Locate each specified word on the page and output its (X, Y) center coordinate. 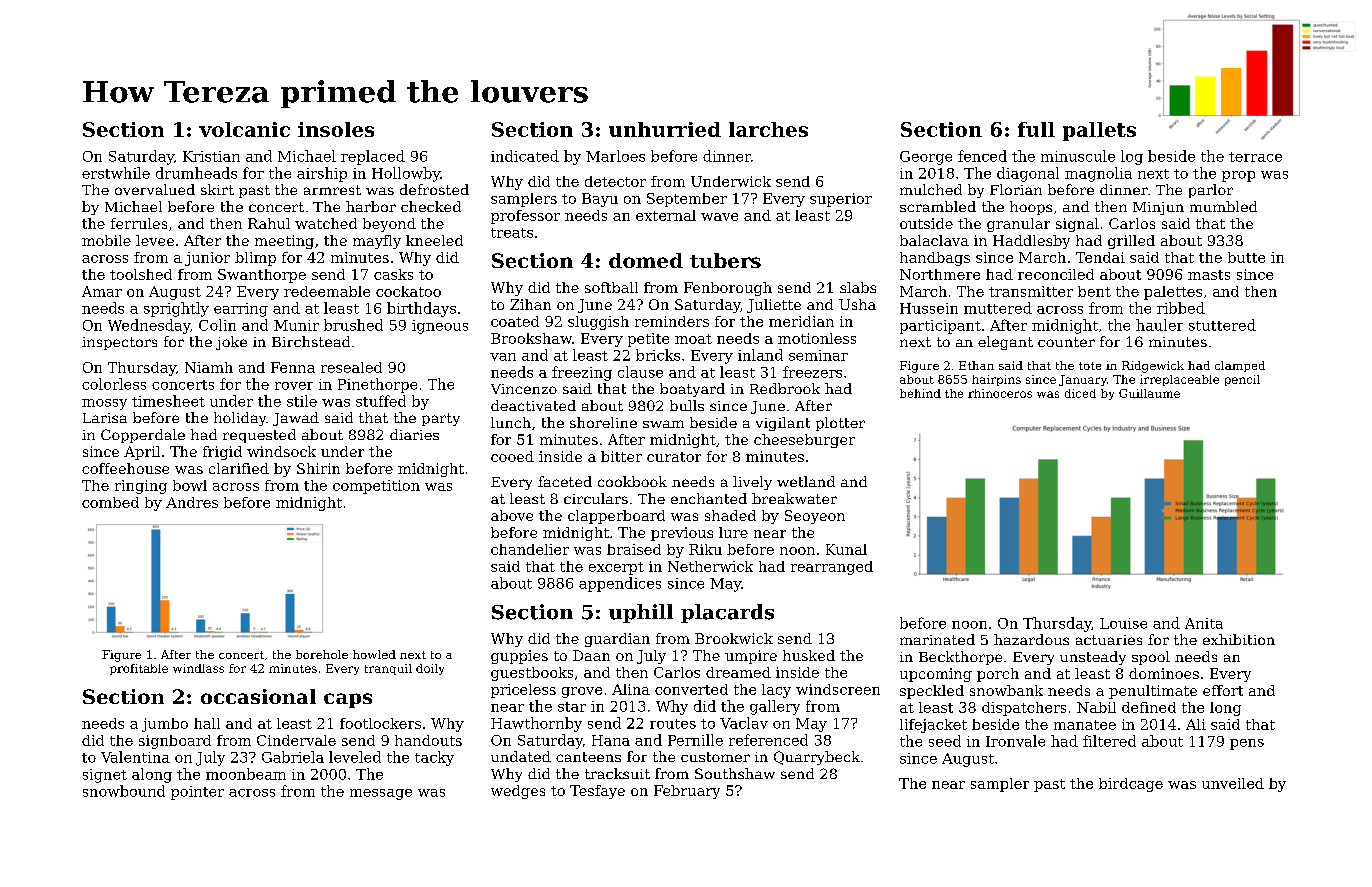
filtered (1109, 741)
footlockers (380, 723)
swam (663, 424)
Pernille (695, 740)
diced (1080, 393)
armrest (332, 190)
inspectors (119, 343)
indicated (525, 156)
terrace (1255, 157)
